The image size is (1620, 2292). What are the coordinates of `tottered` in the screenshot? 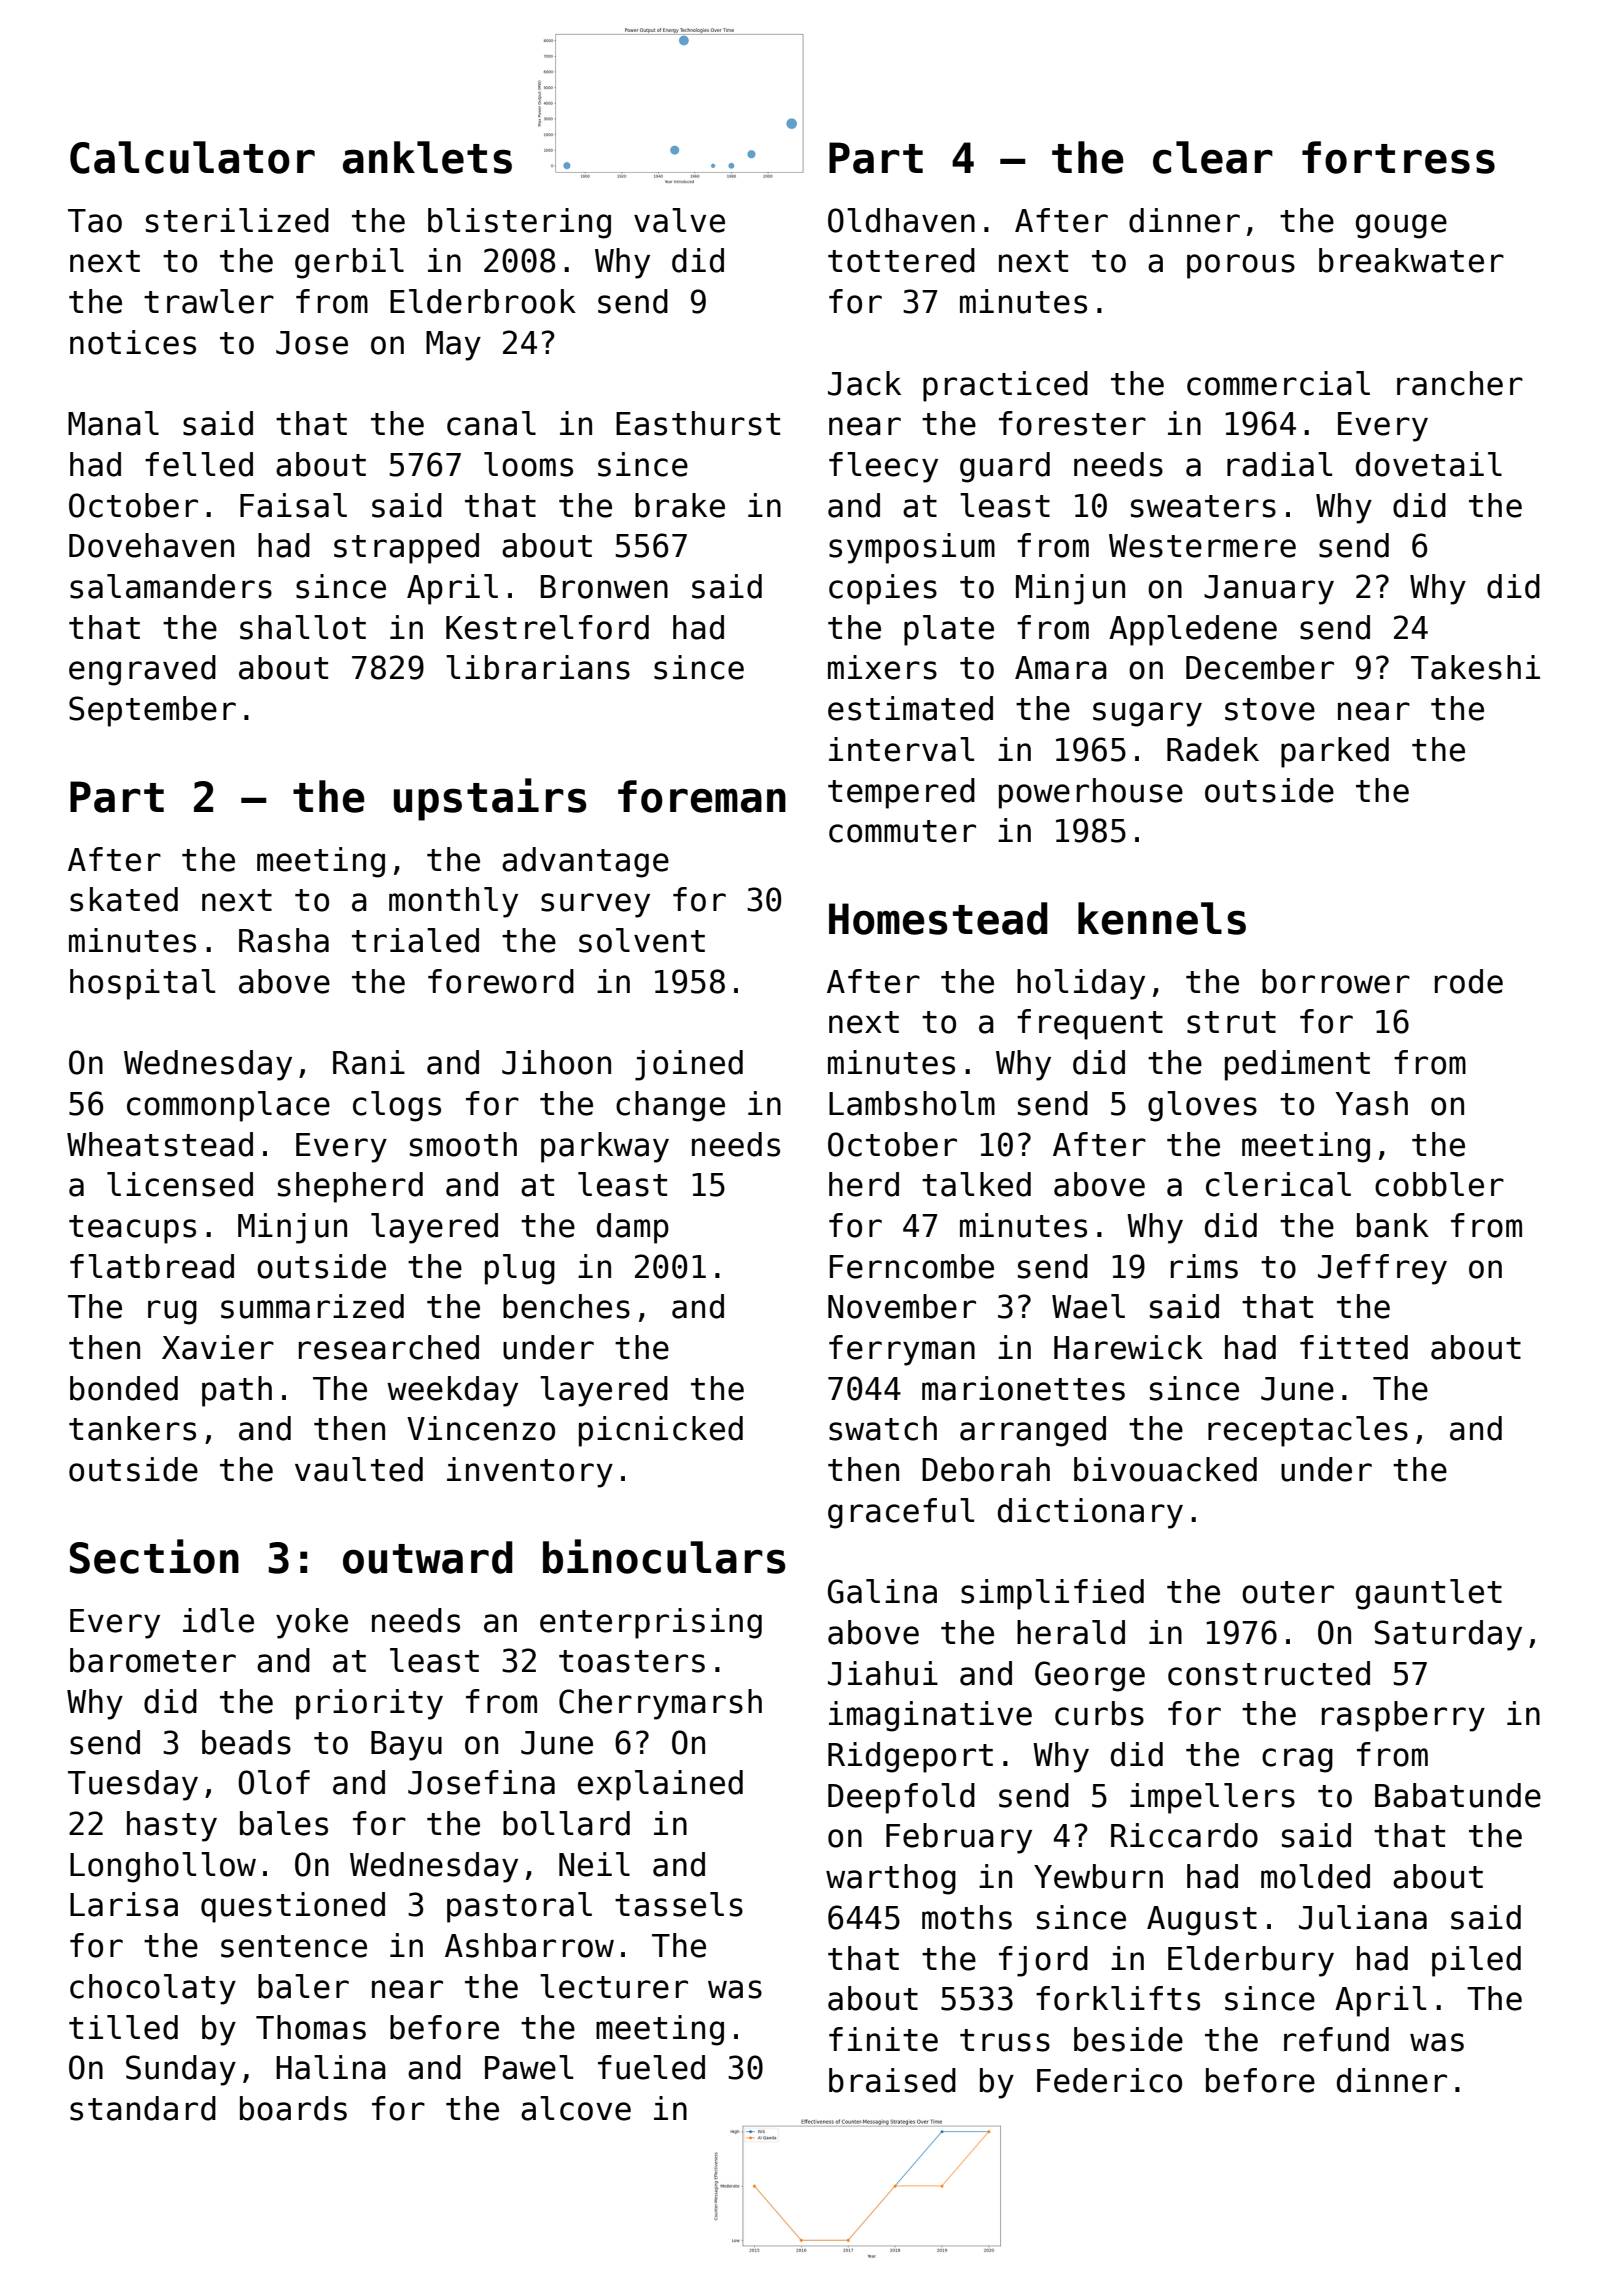 It's located at (901, 260).
